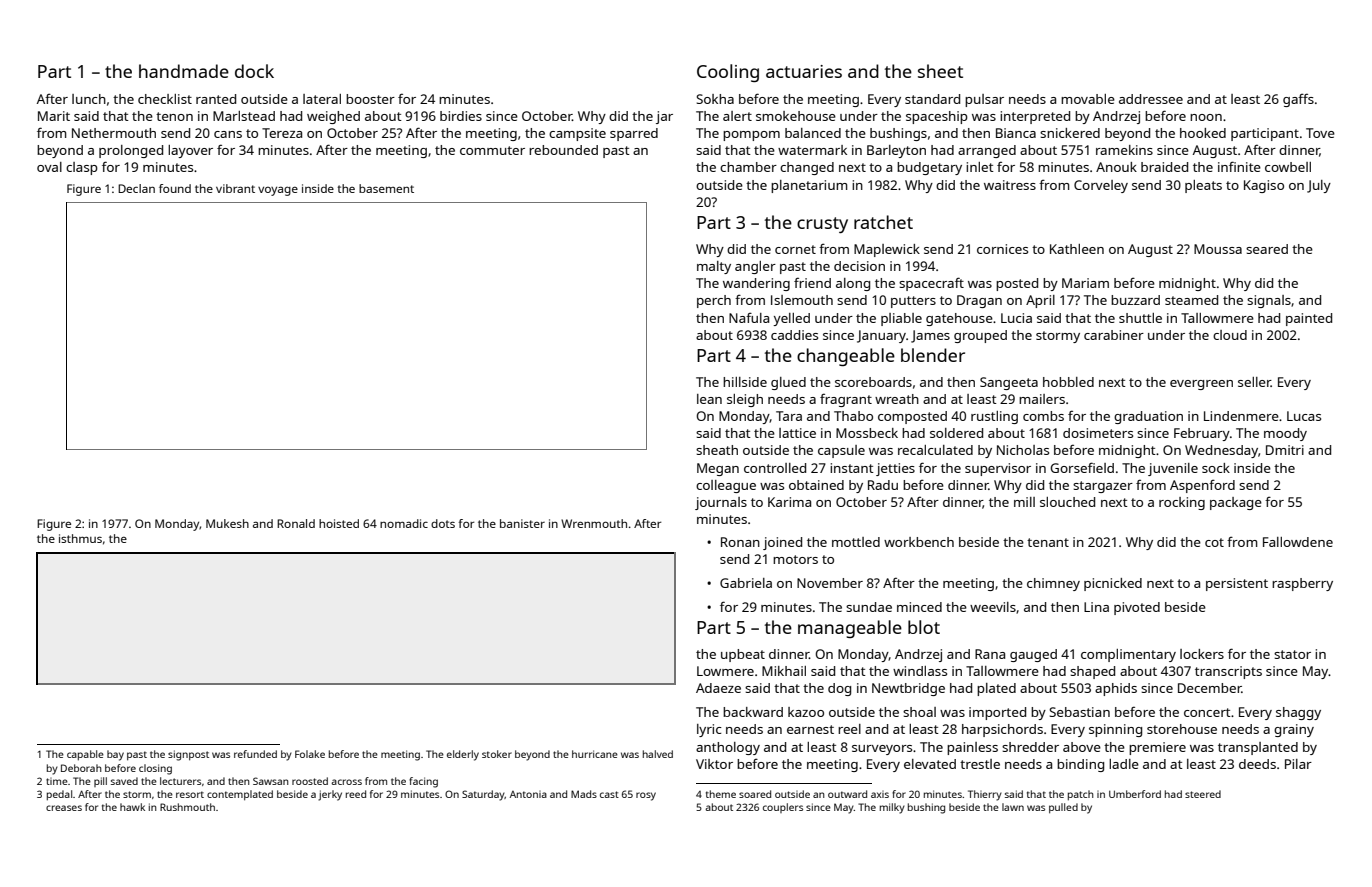 The image size is (1372, 887). I want to click on hillside, so click(745, 382).
